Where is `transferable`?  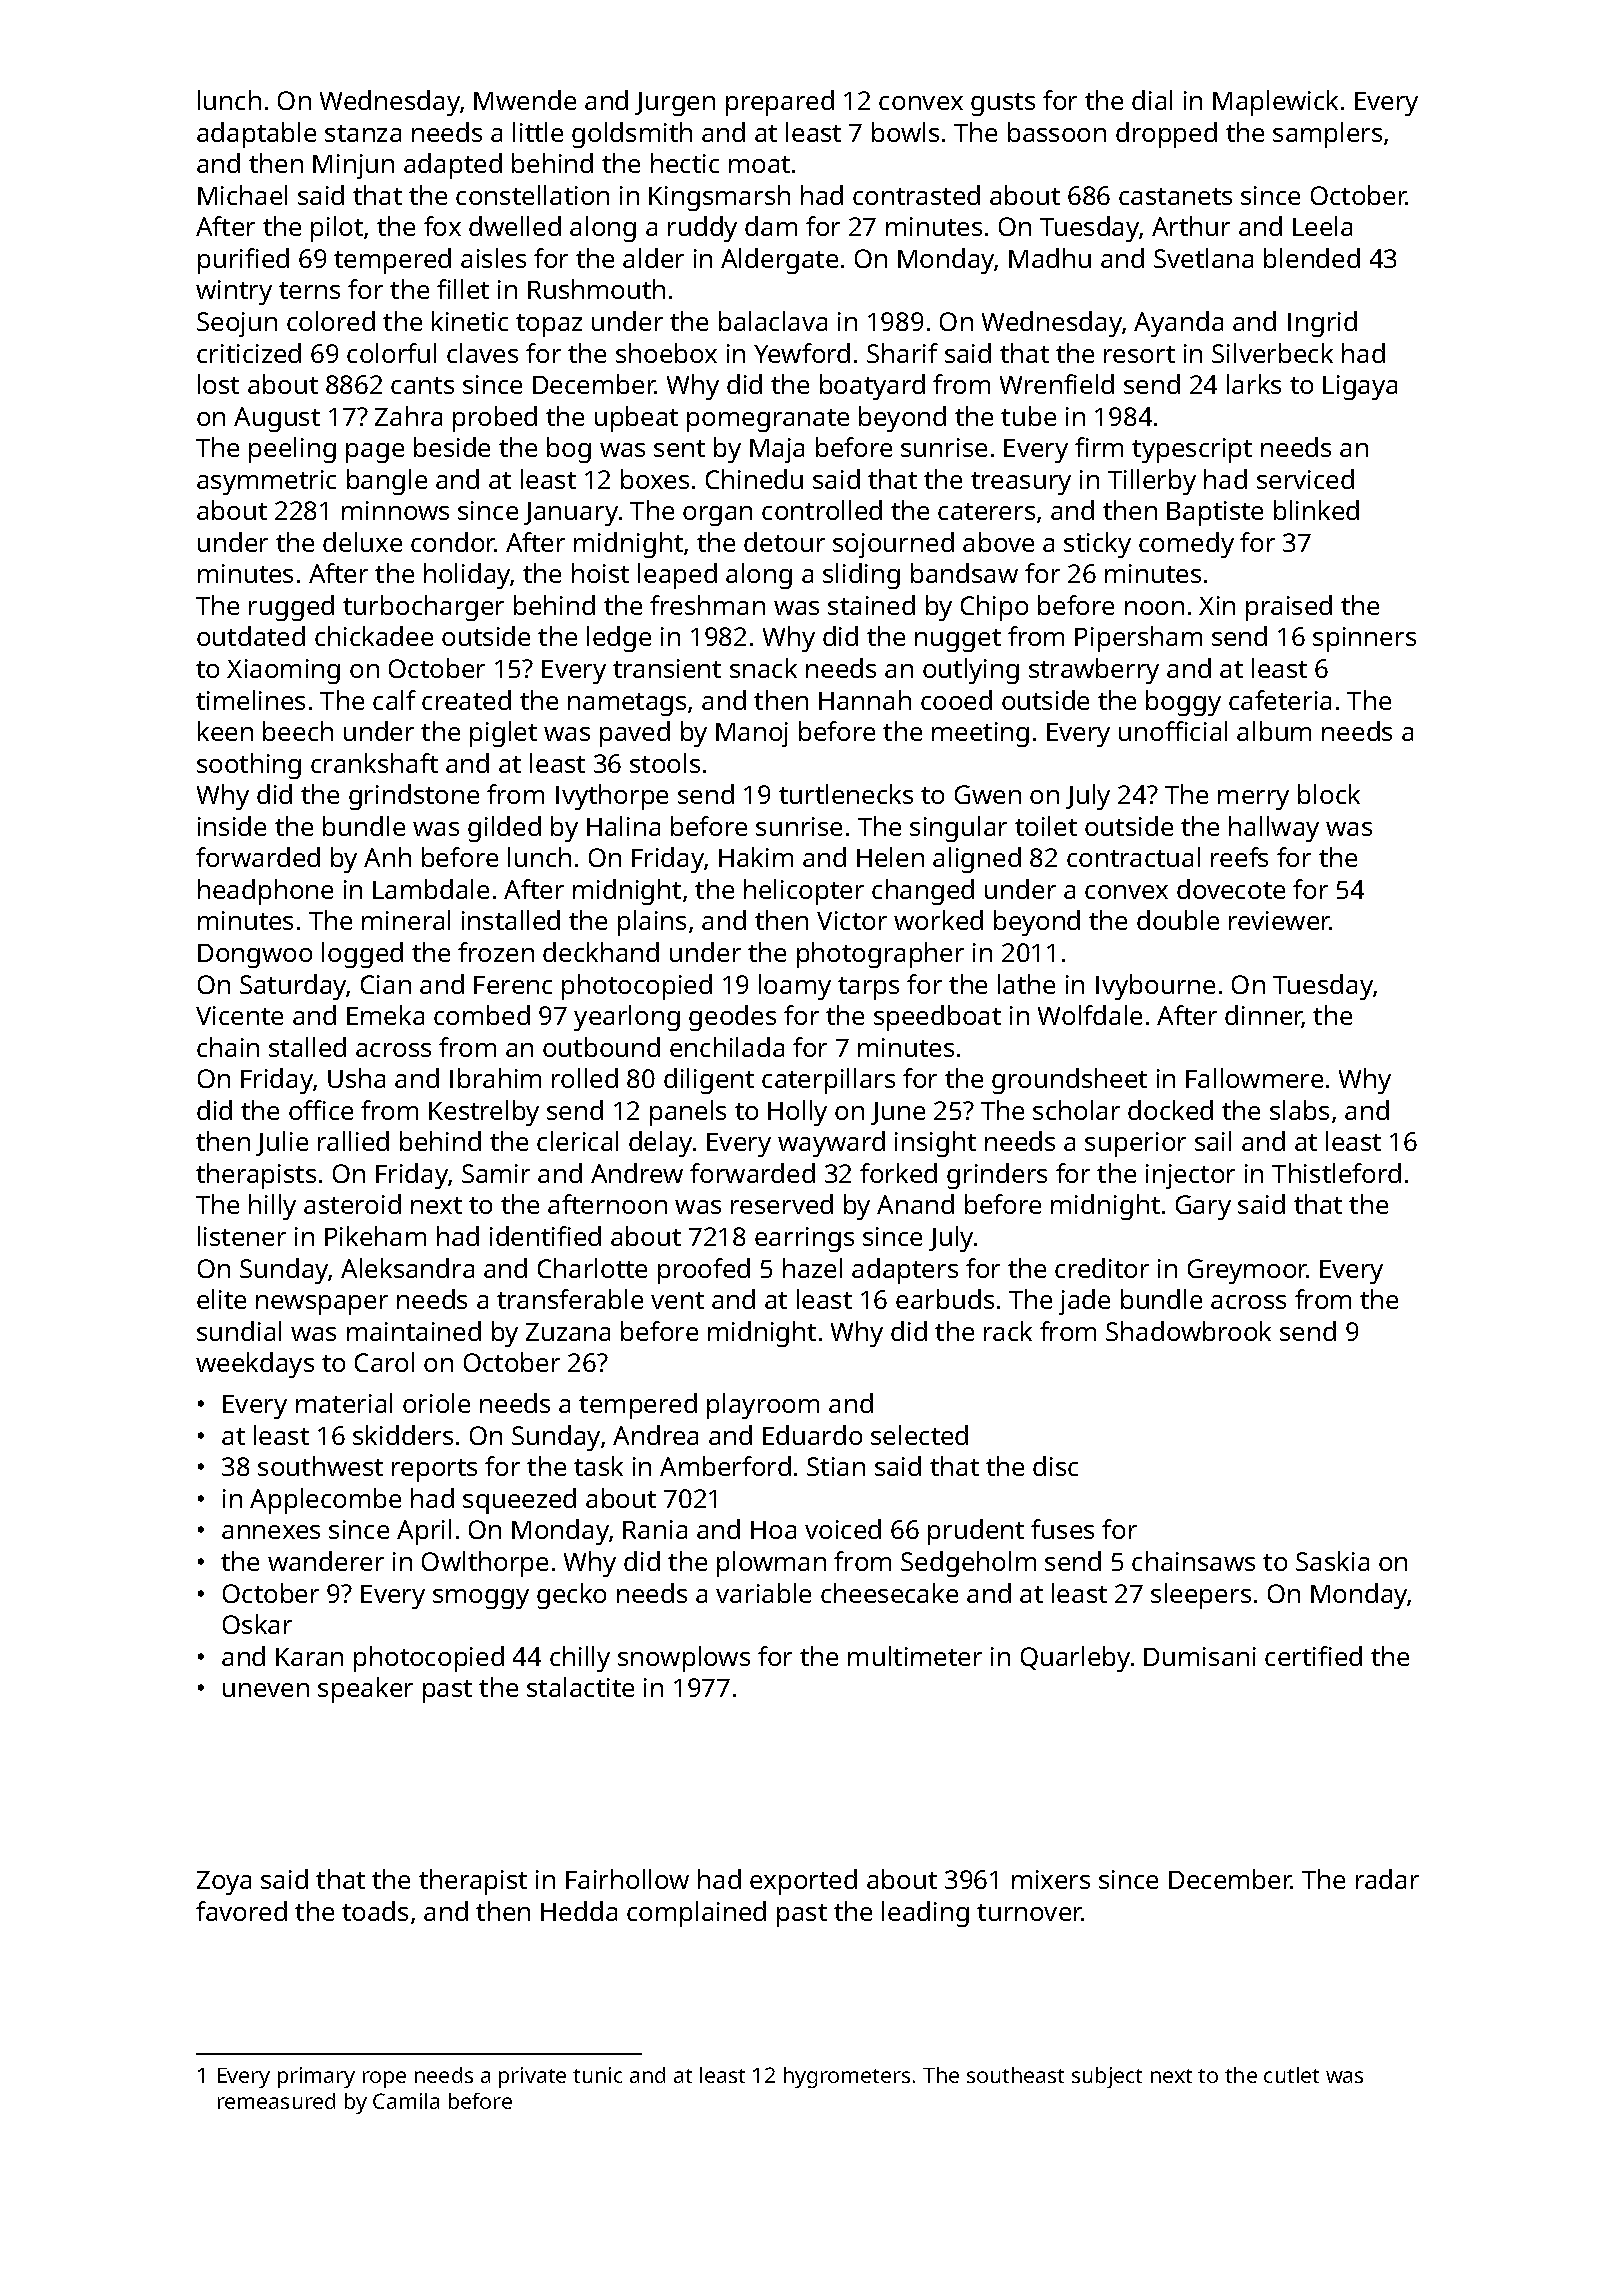
transferable is located at coordinates (570, 1299).
